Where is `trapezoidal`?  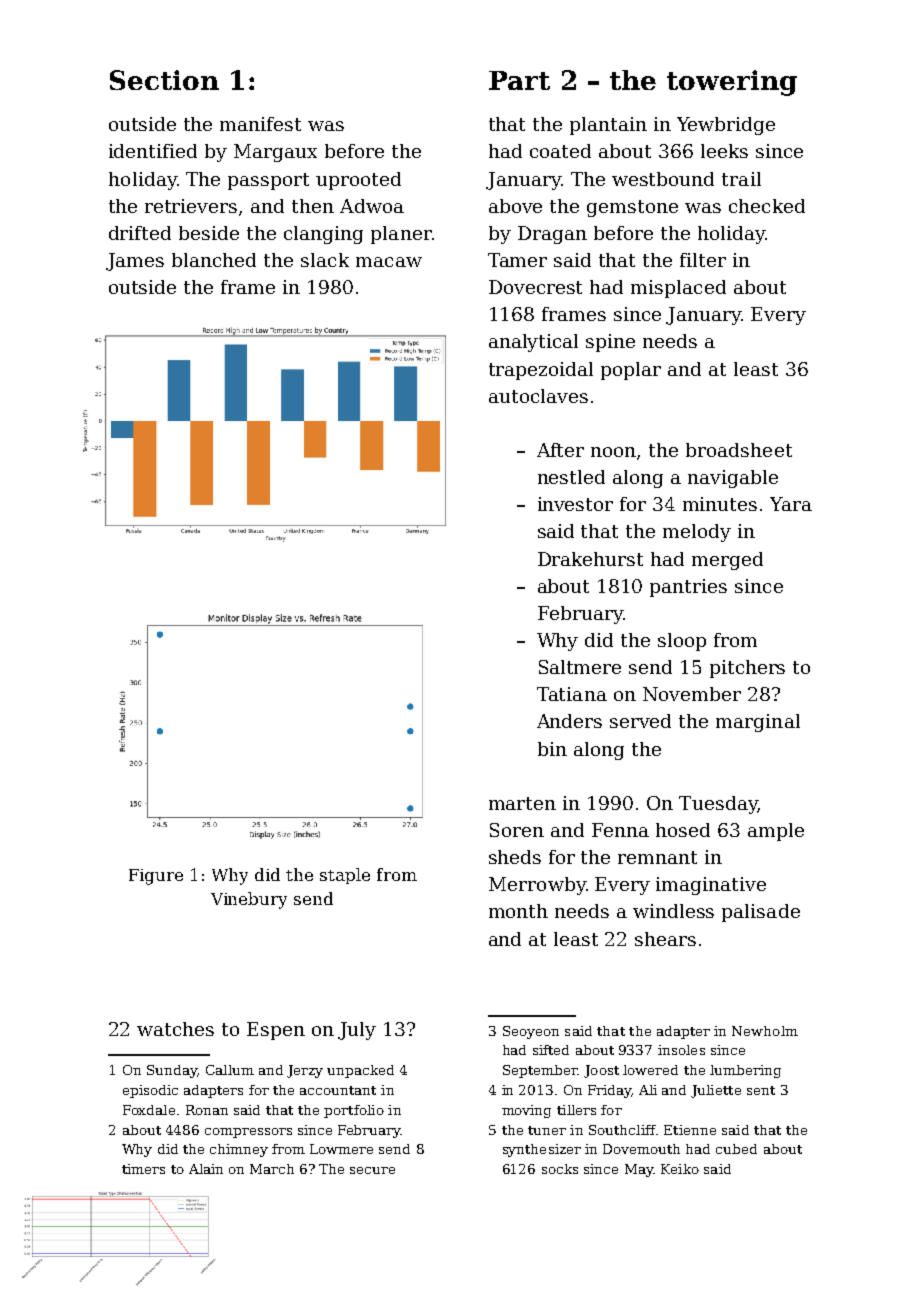
trapezoidal is located at coordinates (541, 371).
